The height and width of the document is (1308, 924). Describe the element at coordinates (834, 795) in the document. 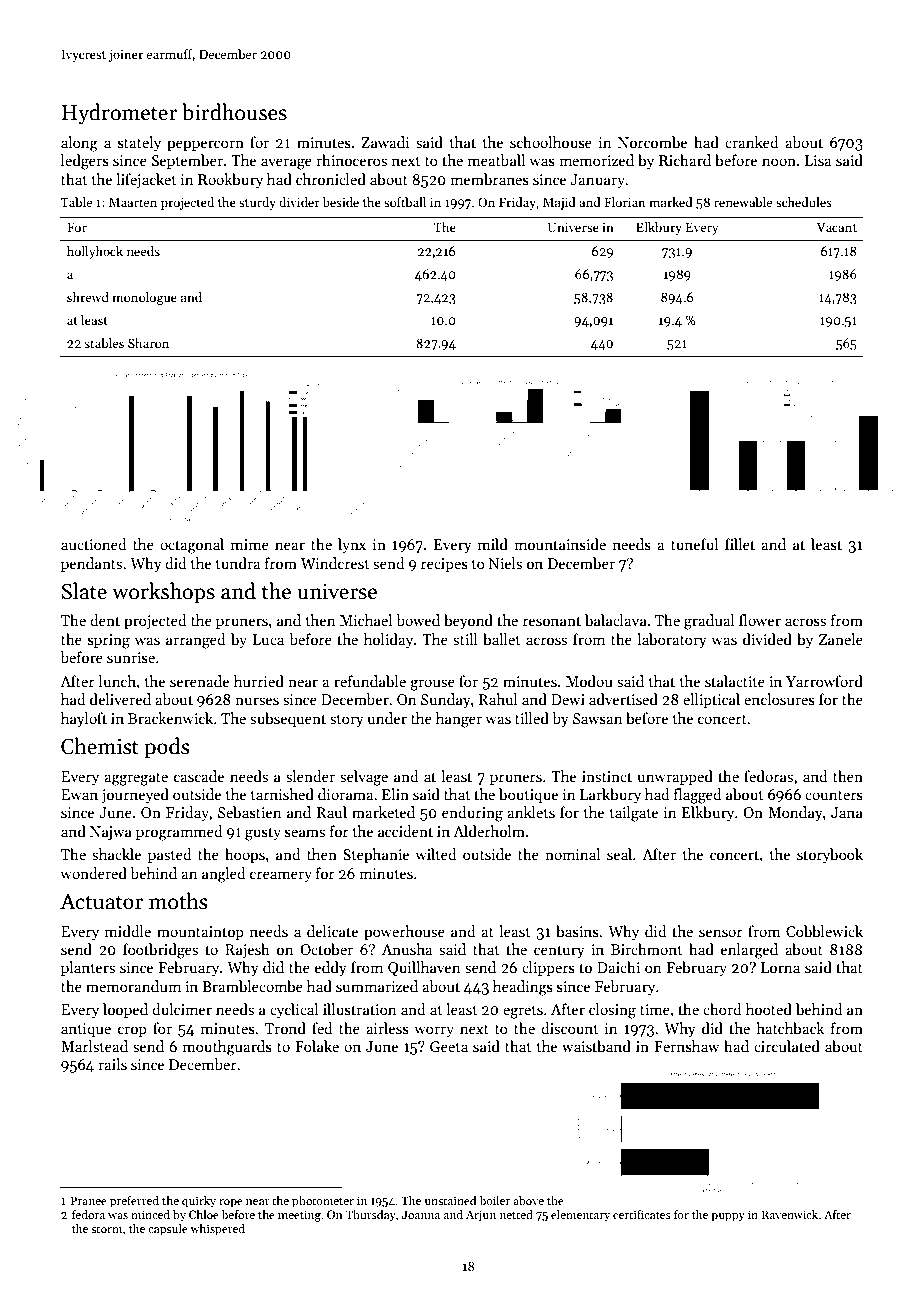

I see `counters` at that location.
